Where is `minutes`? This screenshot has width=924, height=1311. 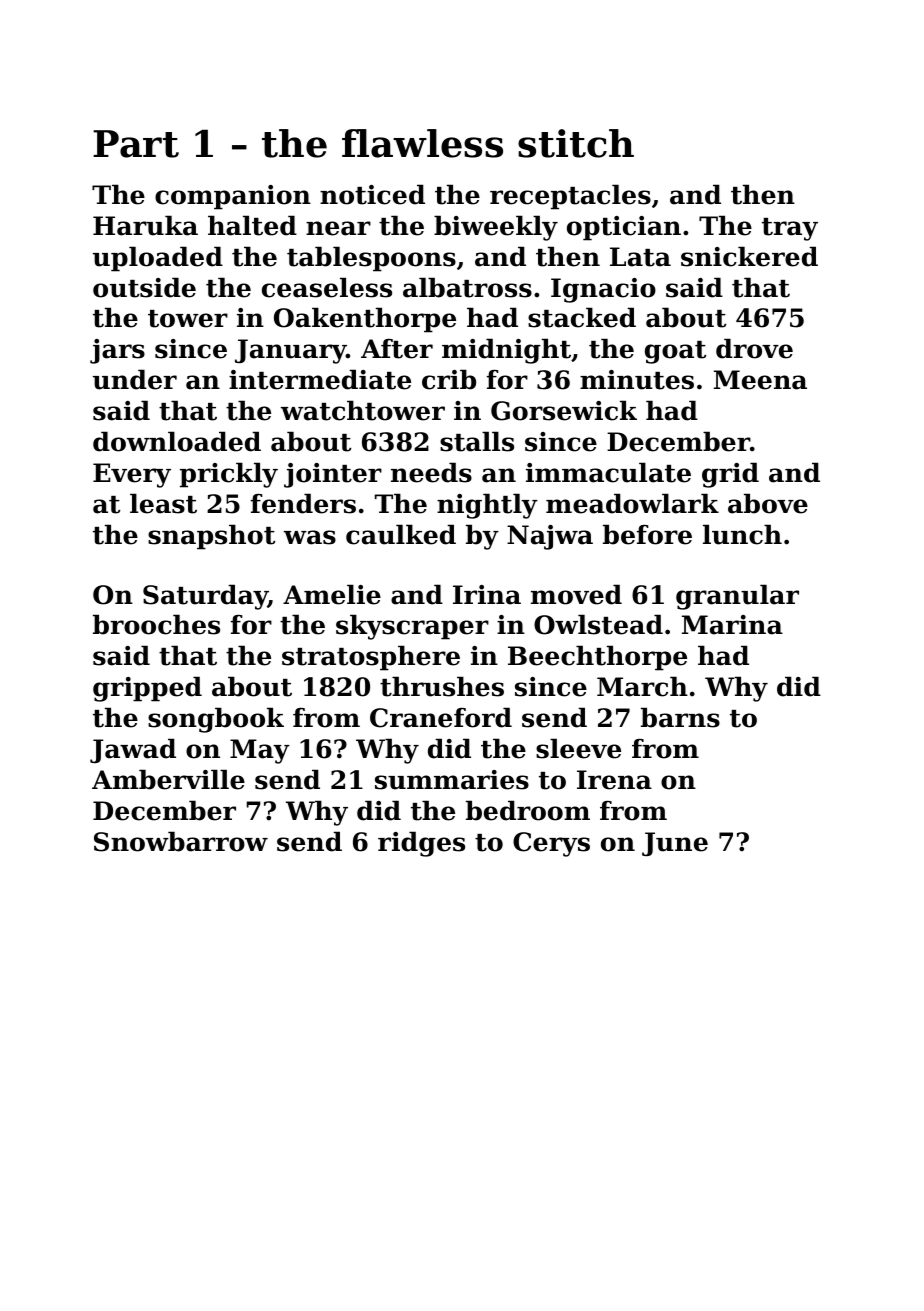
minutes is located at coordinates (637, 380).
